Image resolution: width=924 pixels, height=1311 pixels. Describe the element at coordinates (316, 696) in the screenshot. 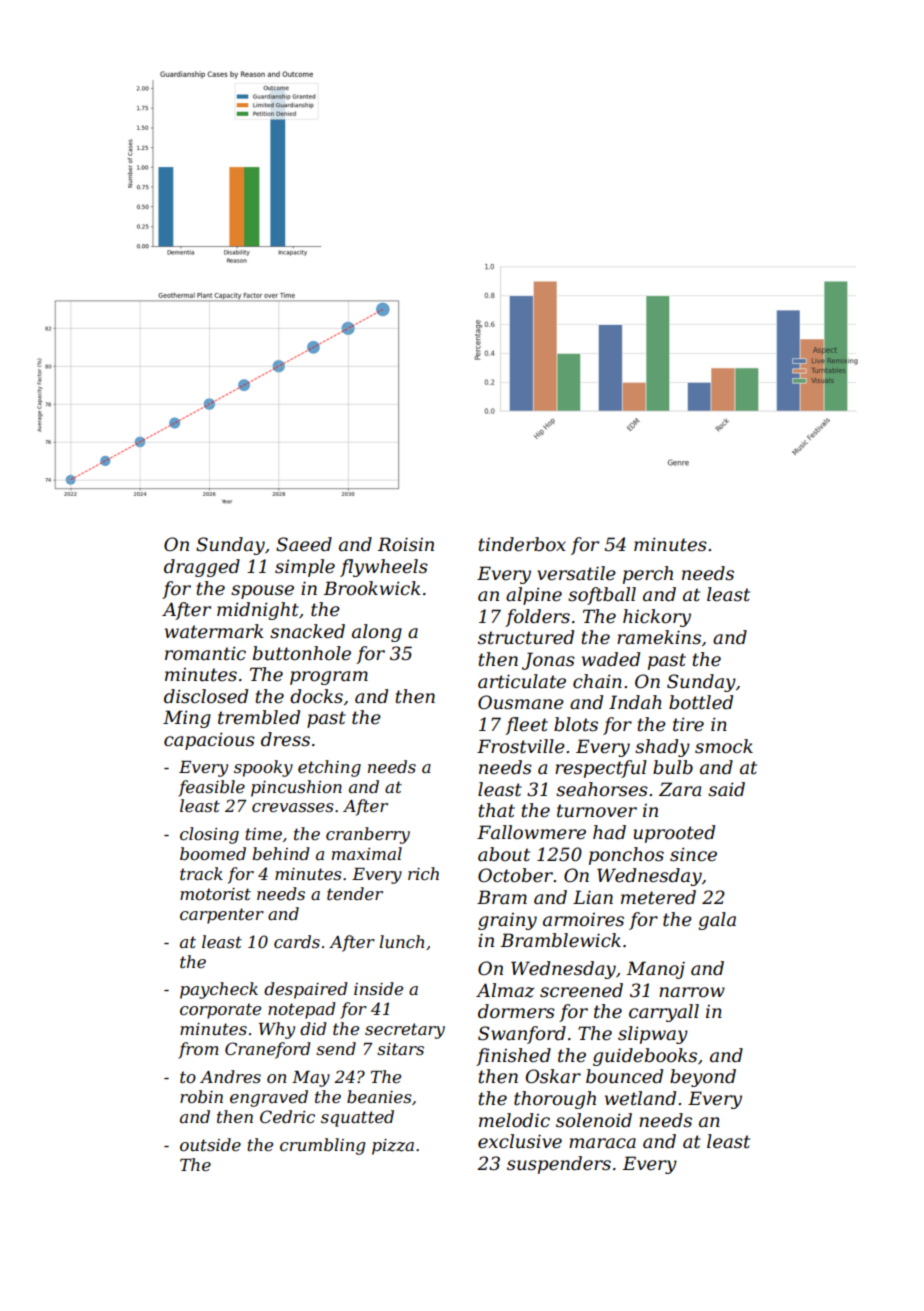

I see `docks` at that location.
